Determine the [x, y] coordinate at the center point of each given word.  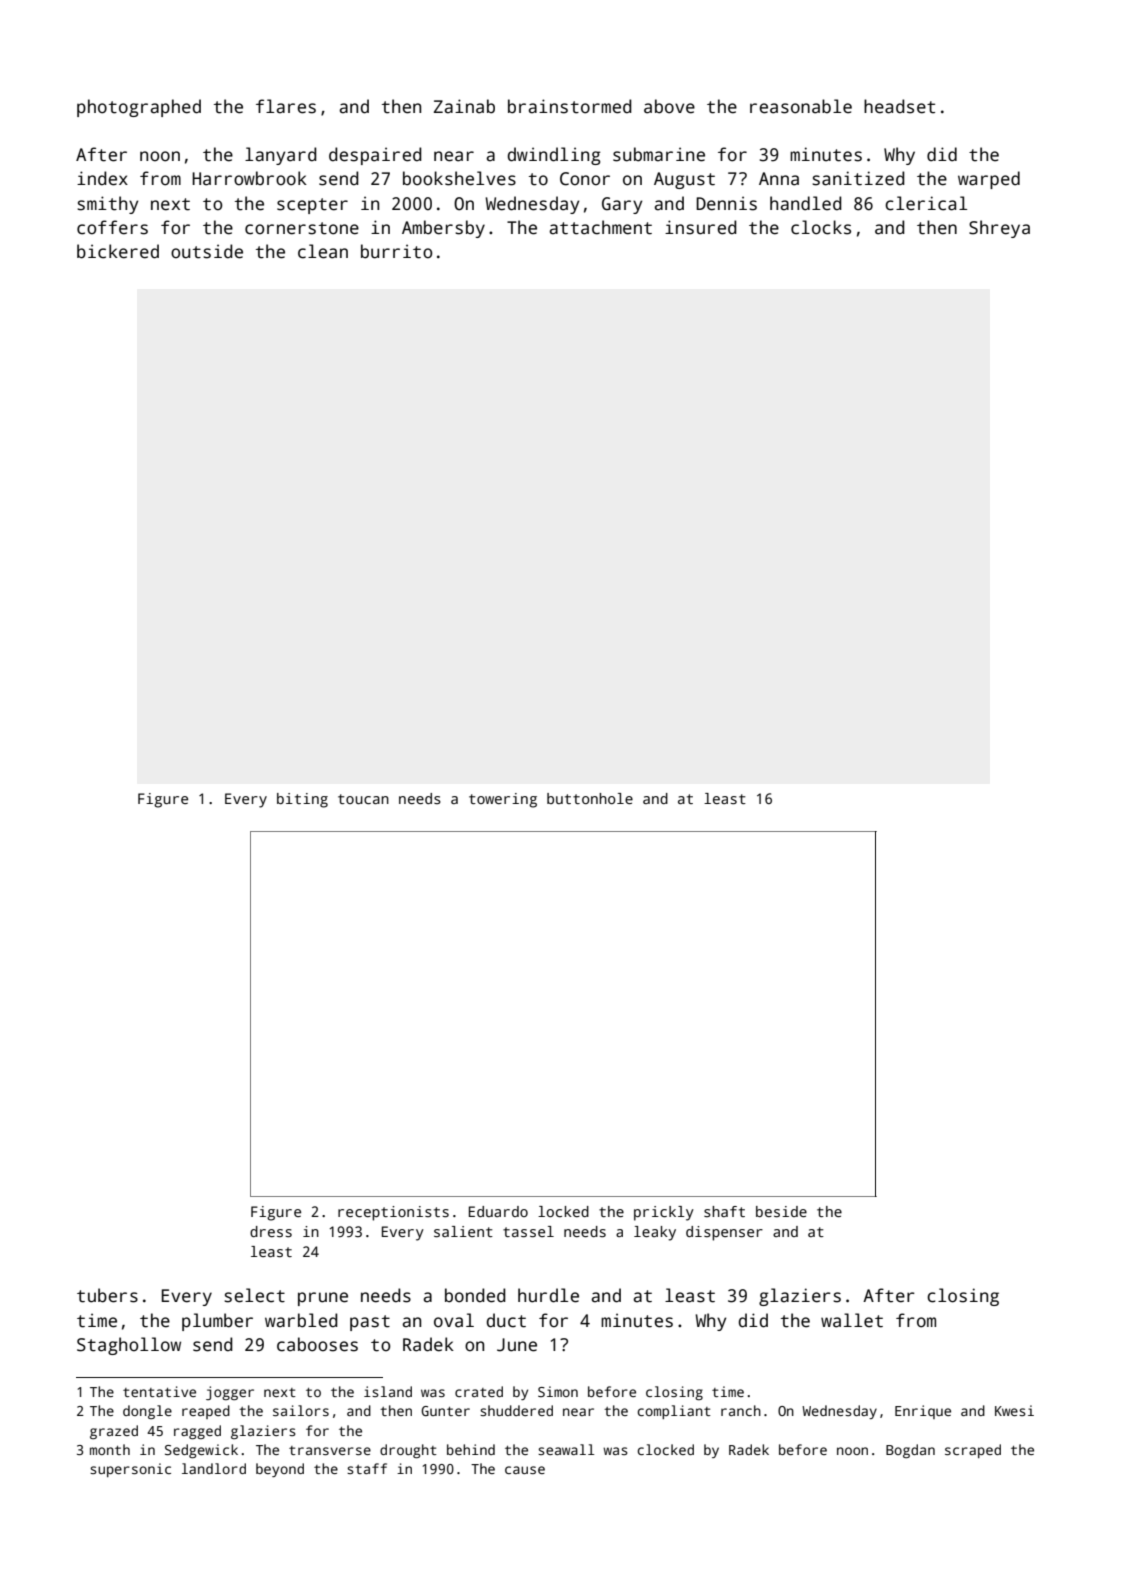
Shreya [999, 229]
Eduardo [498, 1211]
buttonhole [590, 798]
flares [286, 106]
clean [323, 251]
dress [271, 1231]
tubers [107, 1295]
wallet [852, 1320]
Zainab [464, 106]
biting [302, 800]
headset [899, 106]
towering [503, 800]
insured [701, 227]
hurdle [548, 1295]
